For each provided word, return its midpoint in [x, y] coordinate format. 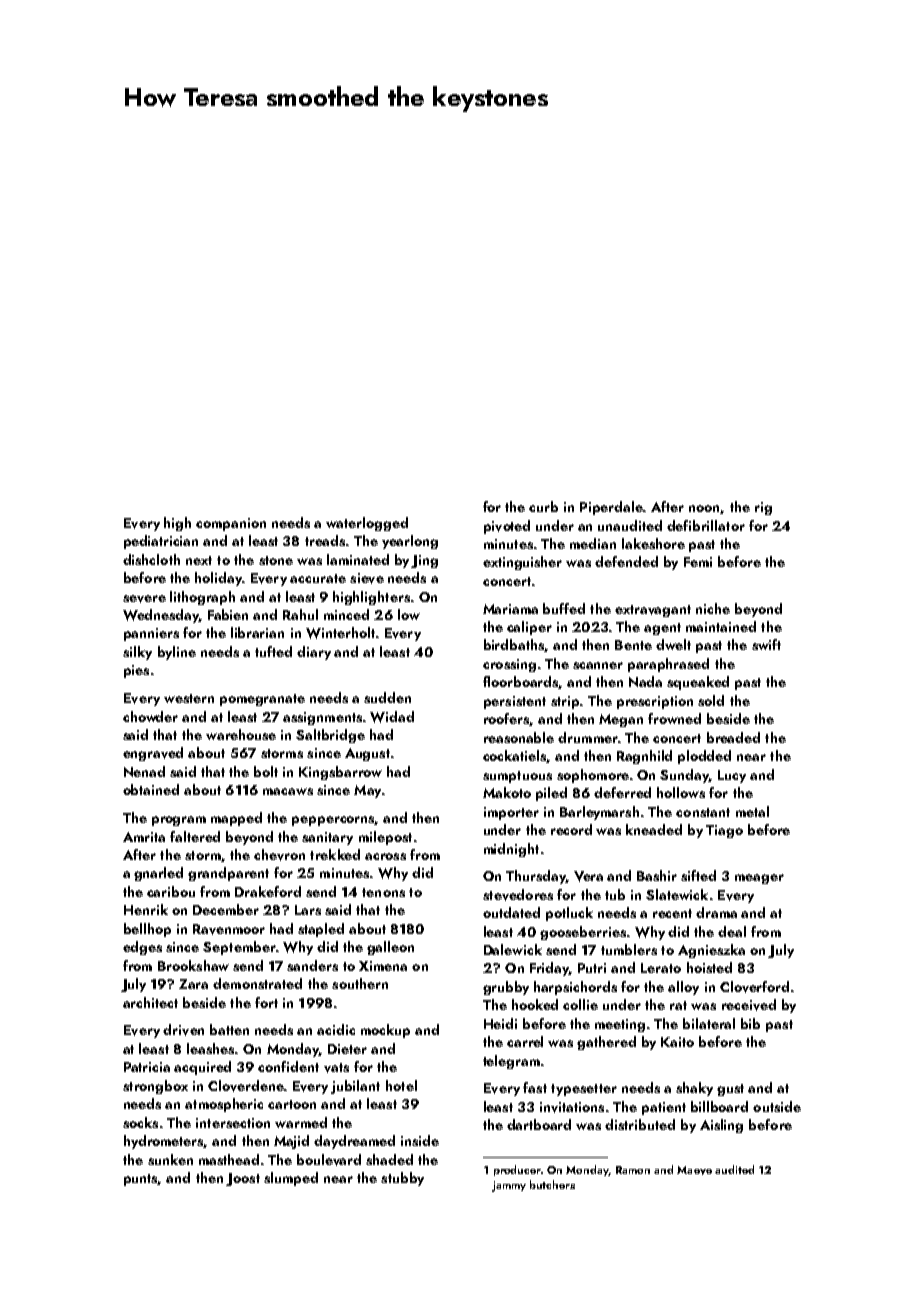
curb [543, 506]
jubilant [355, 1087]
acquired [202, 1068]
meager [759, 879]
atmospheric [224, 1105]
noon [705, 509]
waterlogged [367, 524]
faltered [195, 836]
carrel [525, 1041]
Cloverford [754, 987]
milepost [385, 838]
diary [314, 653]
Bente [633, 645]
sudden [387, 697]
